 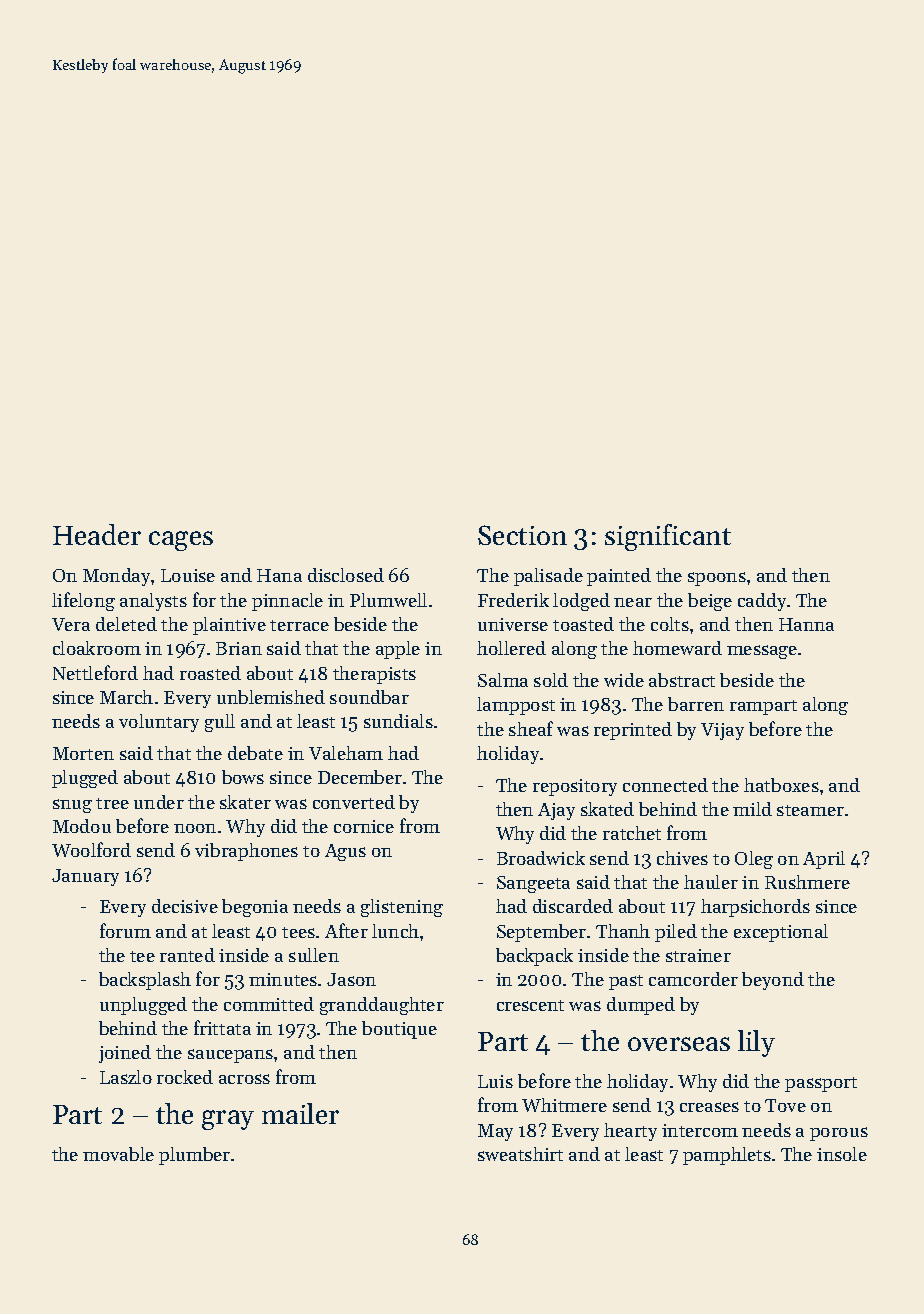 I want to click on pamphlets, so click(x=727, y=1156).
